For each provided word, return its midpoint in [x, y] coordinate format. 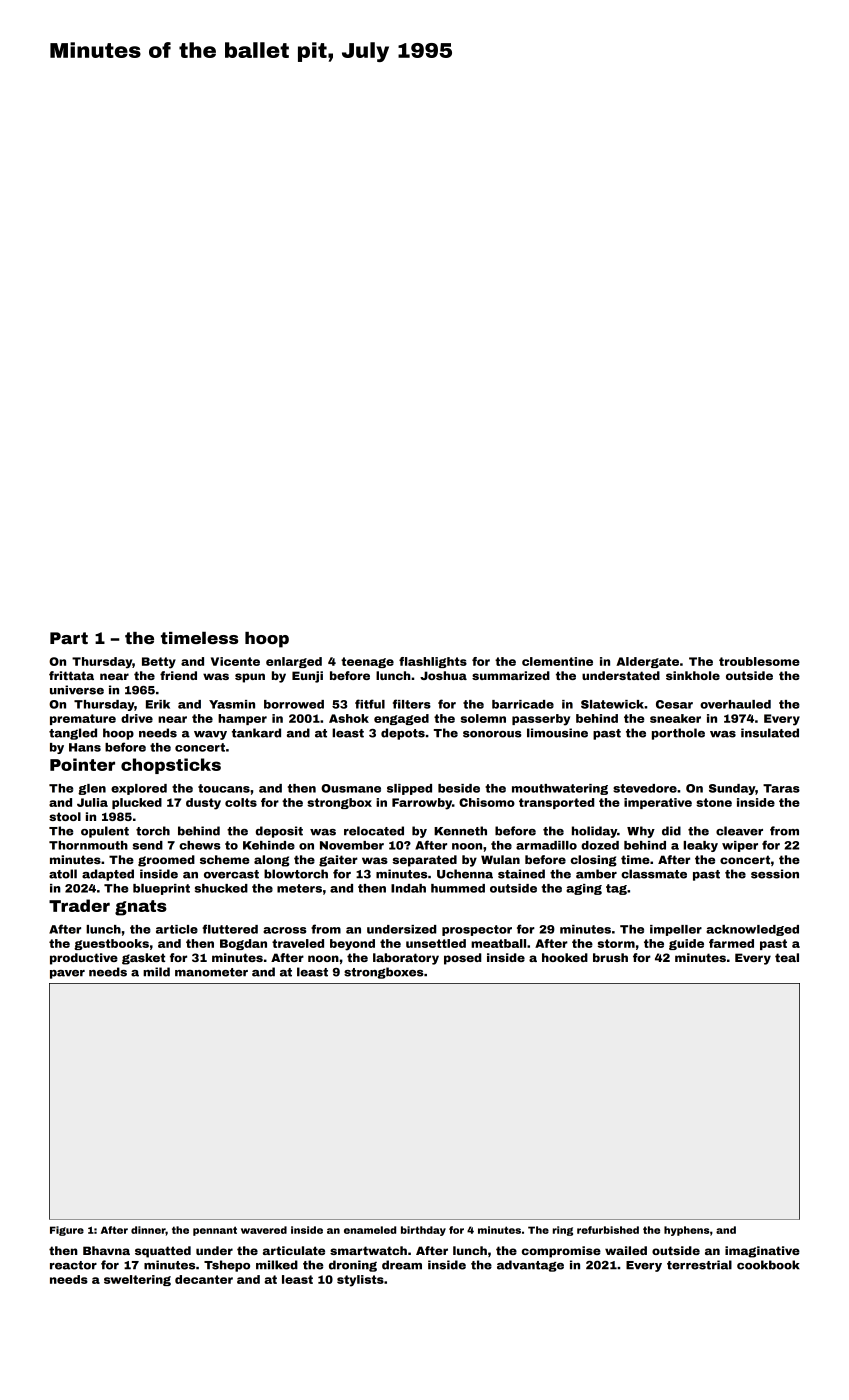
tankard [256, 733]
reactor [73, 1265]
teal [787, 957]
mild [156, 972]
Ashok [349, 718]
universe [77, 690]
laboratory [406, 959]
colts [241, 802]
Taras [781, 788]
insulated [770, 733]
